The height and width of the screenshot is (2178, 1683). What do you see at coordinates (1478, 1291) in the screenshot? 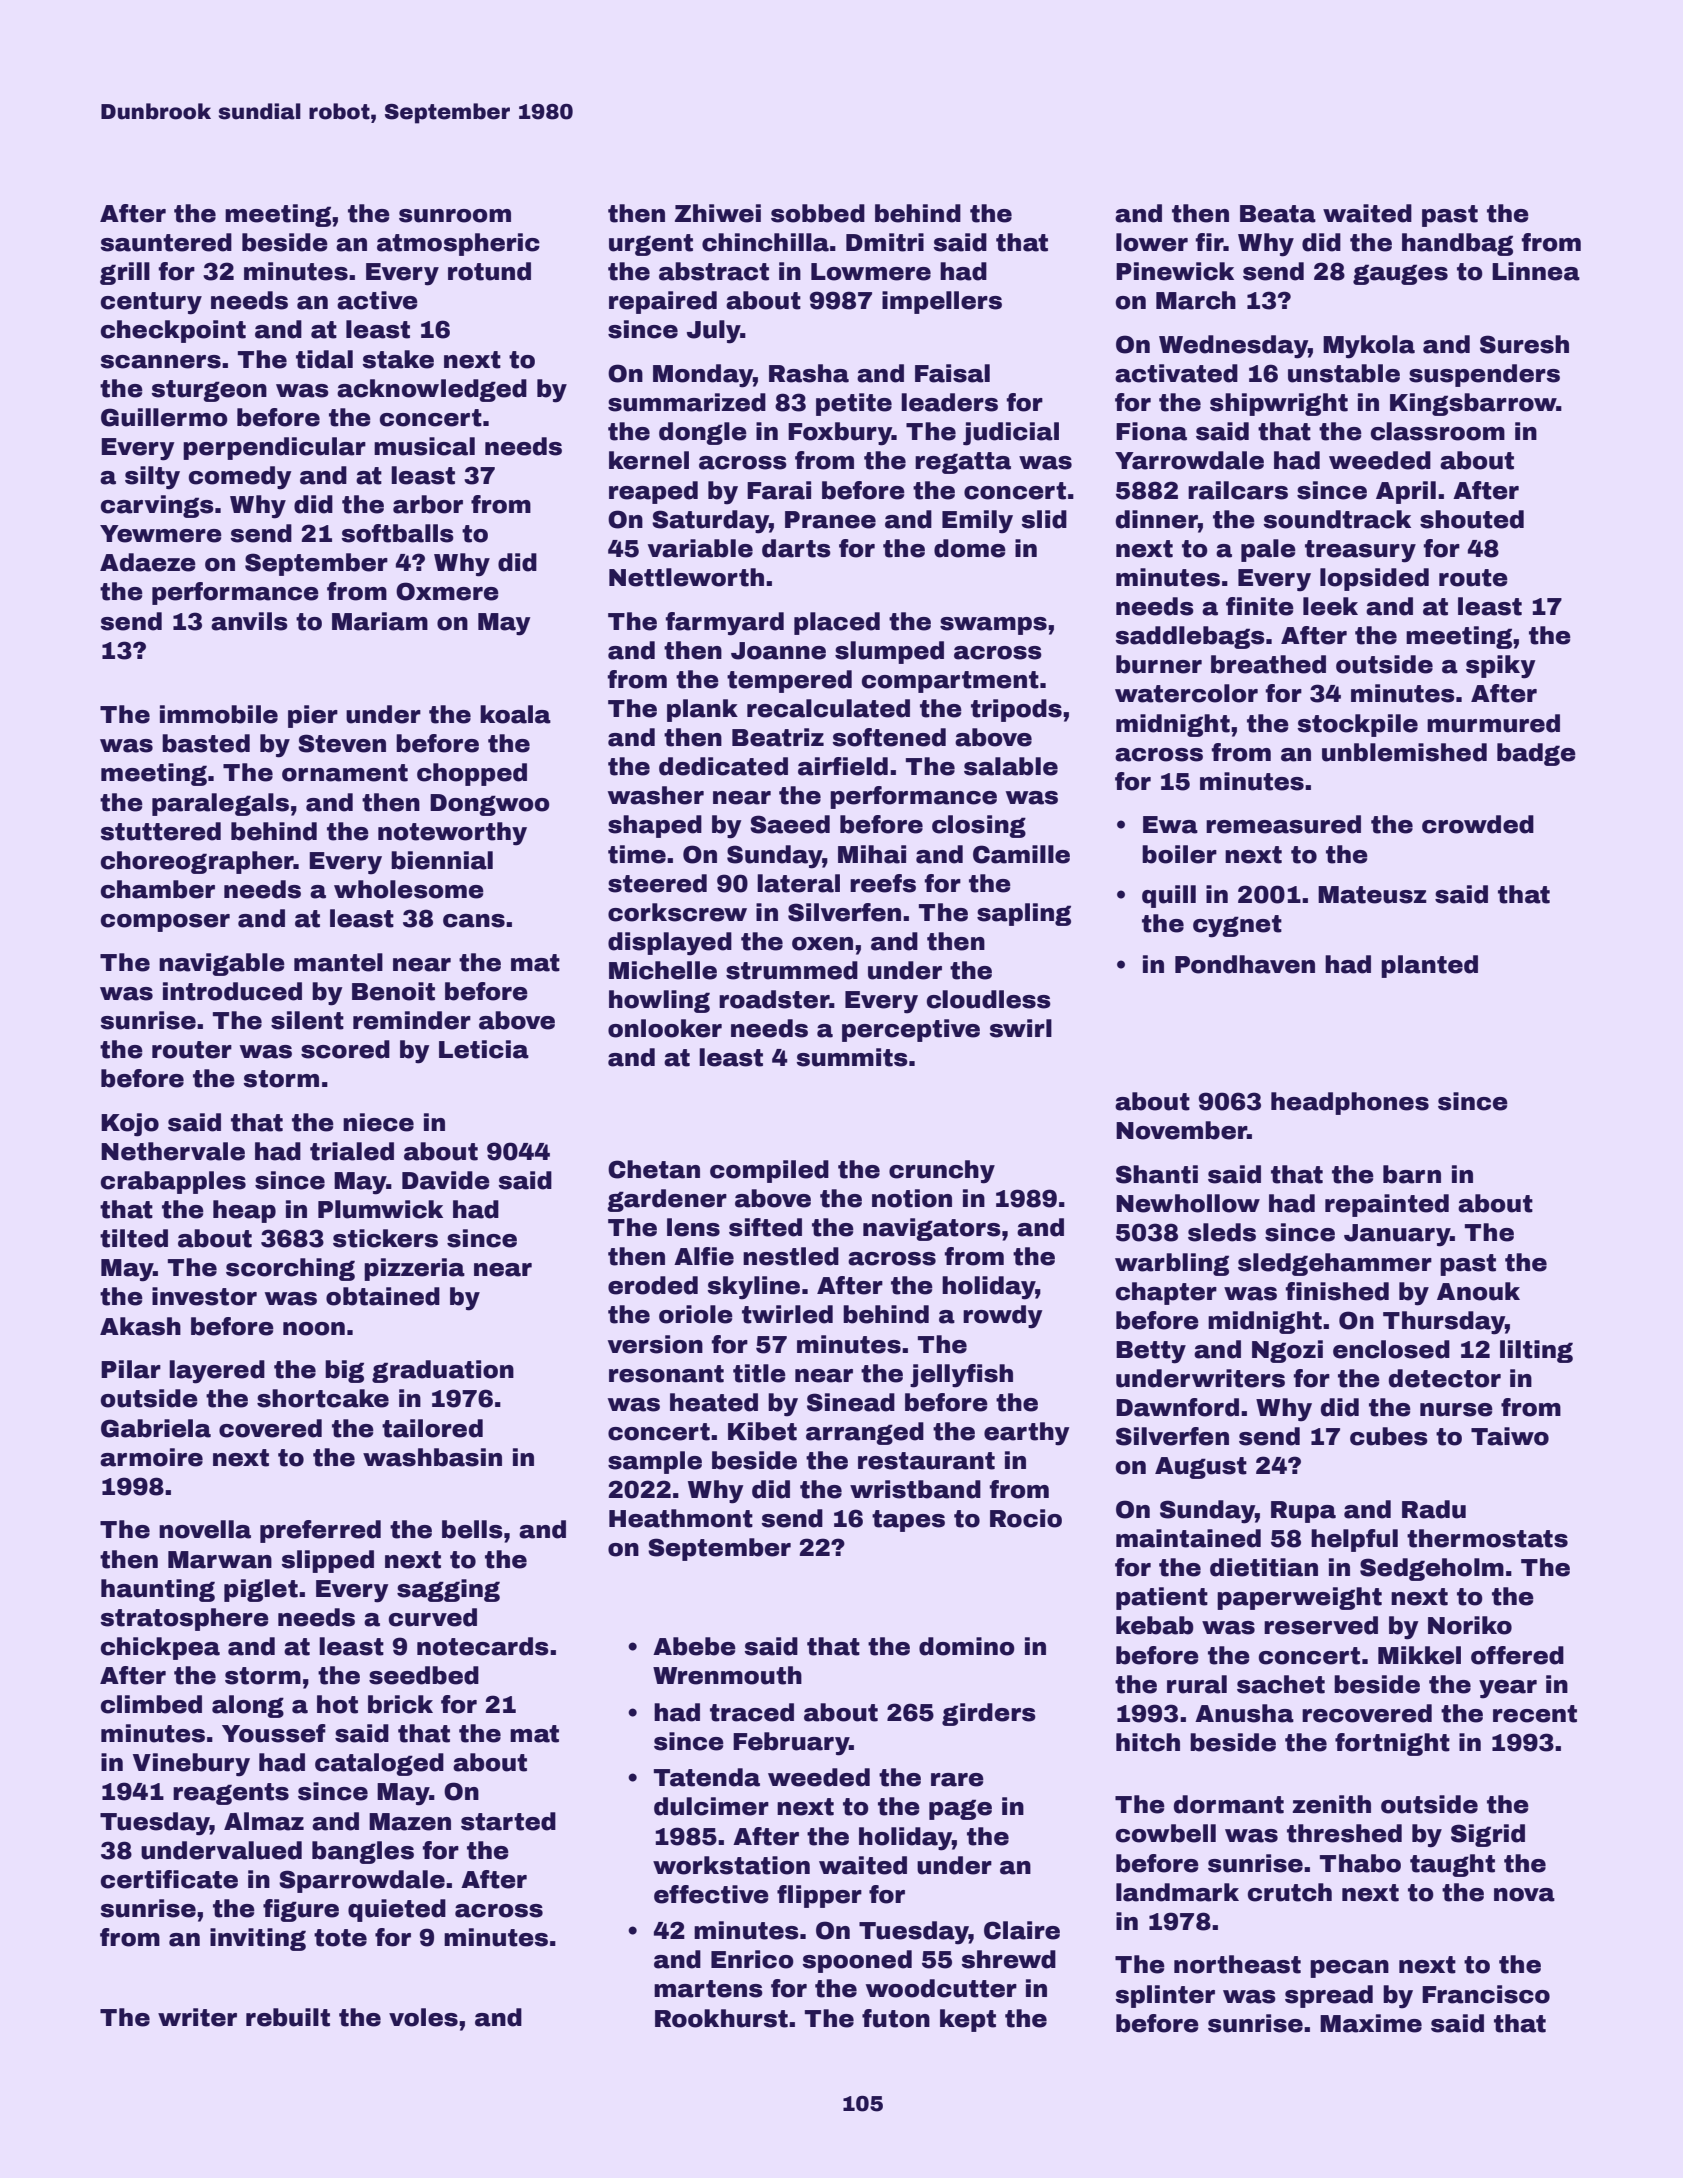
I see `Anouk` at bounding box center [1478, 1291].
